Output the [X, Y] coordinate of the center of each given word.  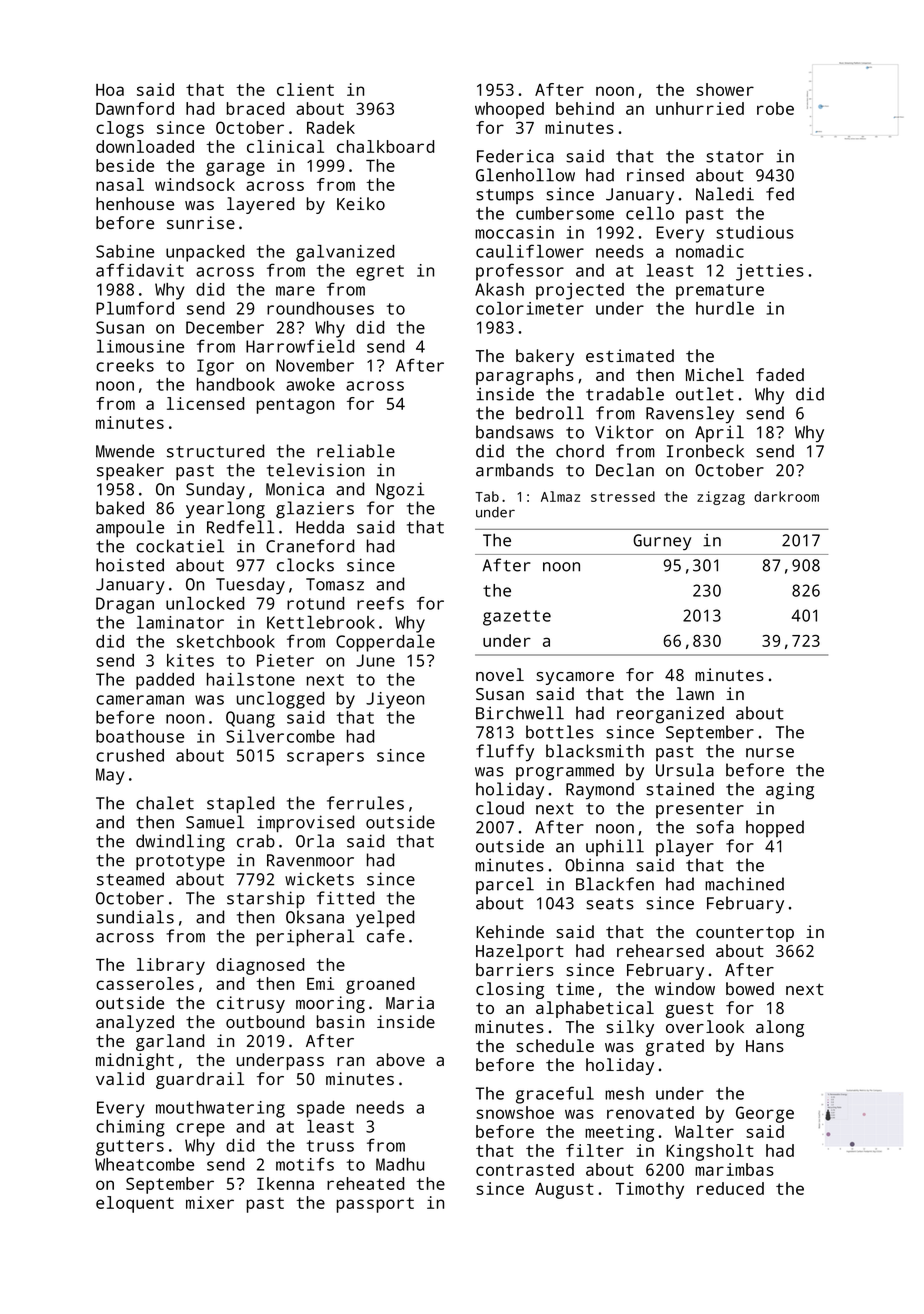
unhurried [700, 108]
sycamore [575, 678]
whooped [509, 110]
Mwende [125, 451]
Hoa [110, 90]
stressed [623, 496]
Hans [765, 1046]
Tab [487, 496]
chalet [165, 803]
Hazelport [520, 952]
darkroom [786, 496]
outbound [265, 1021]
